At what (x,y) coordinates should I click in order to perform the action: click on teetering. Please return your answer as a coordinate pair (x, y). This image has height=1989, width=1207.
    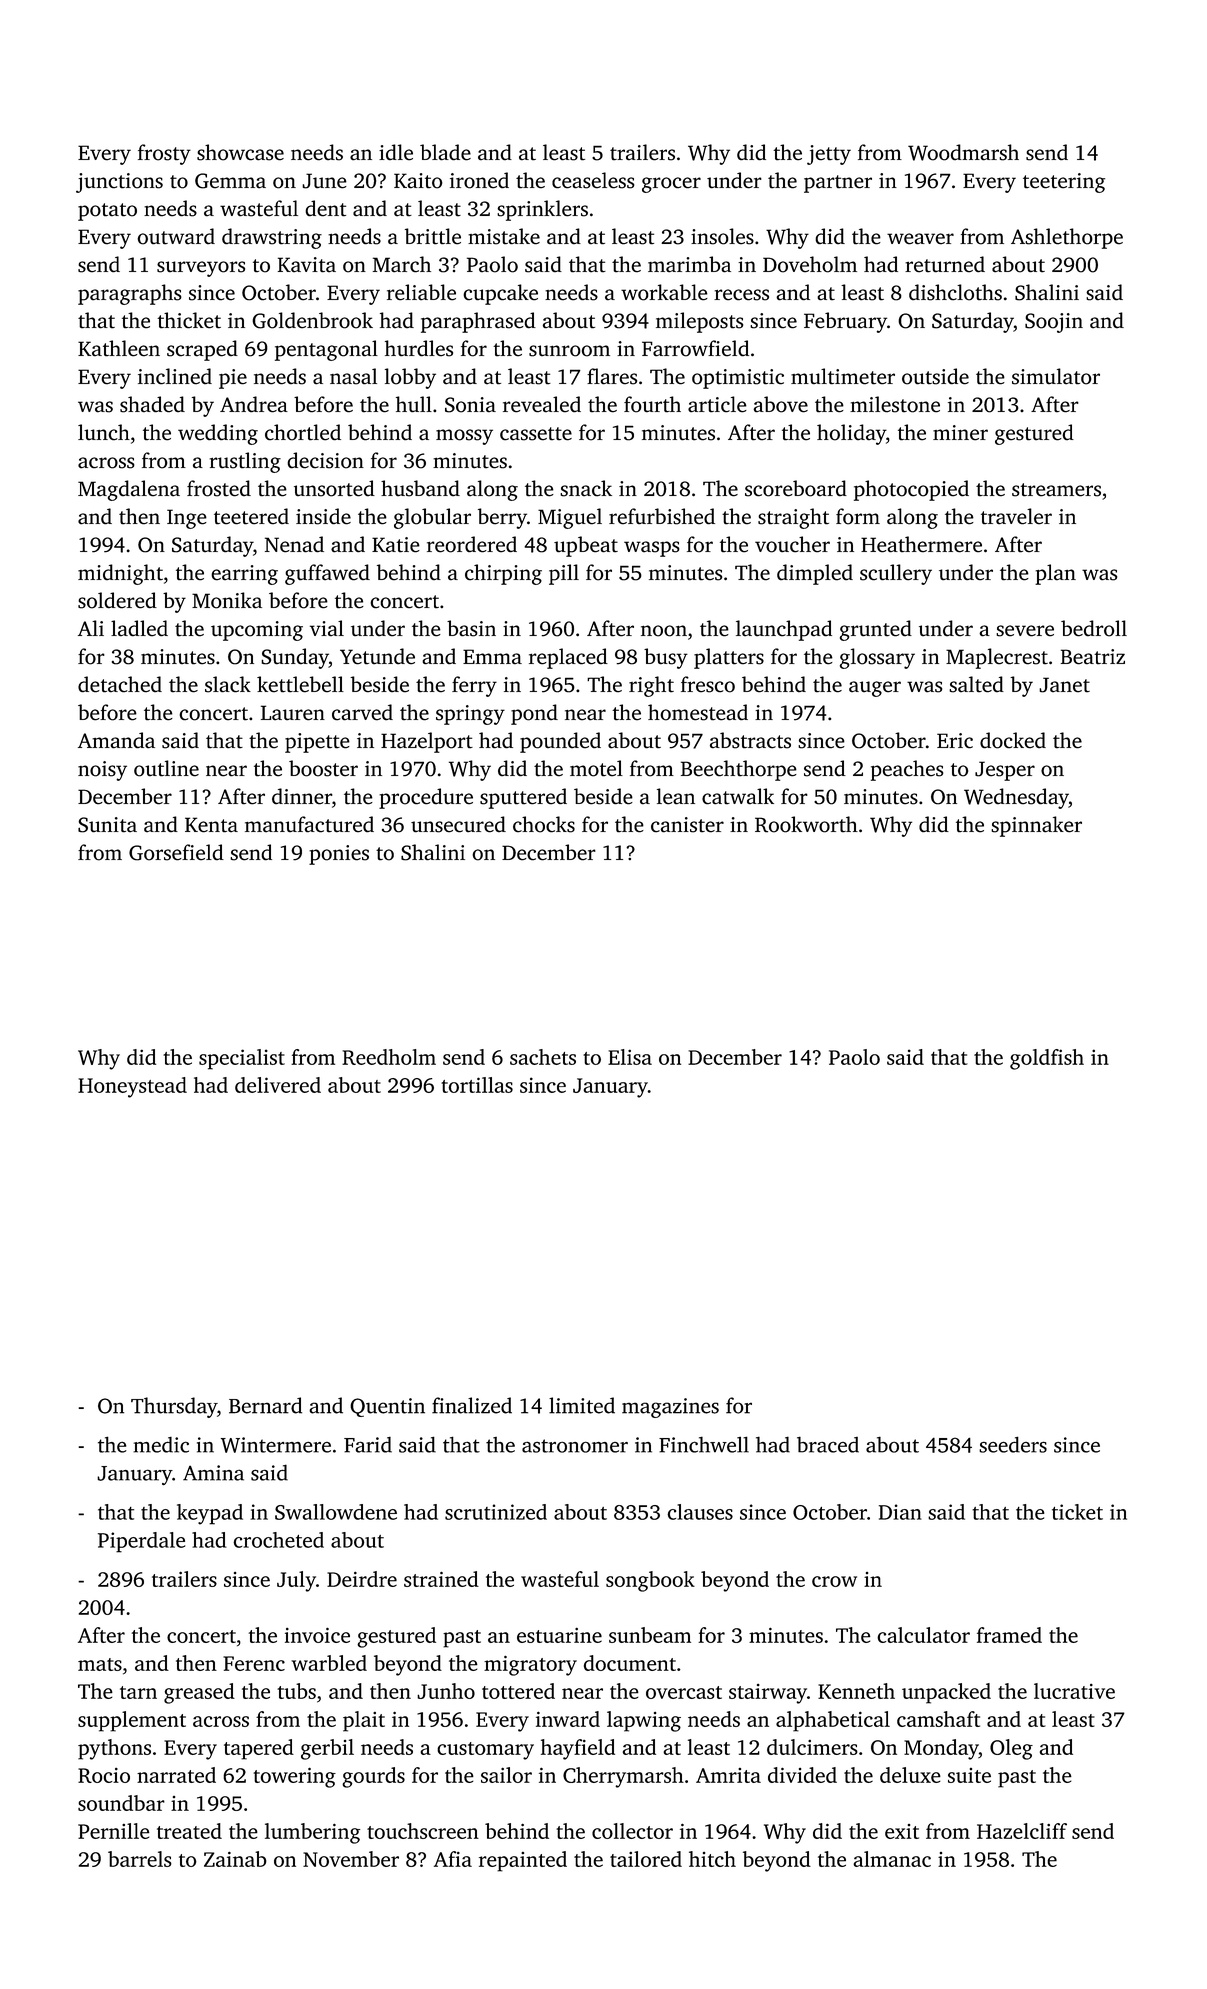
    Looking at the image, I should click on (1064, 183).
